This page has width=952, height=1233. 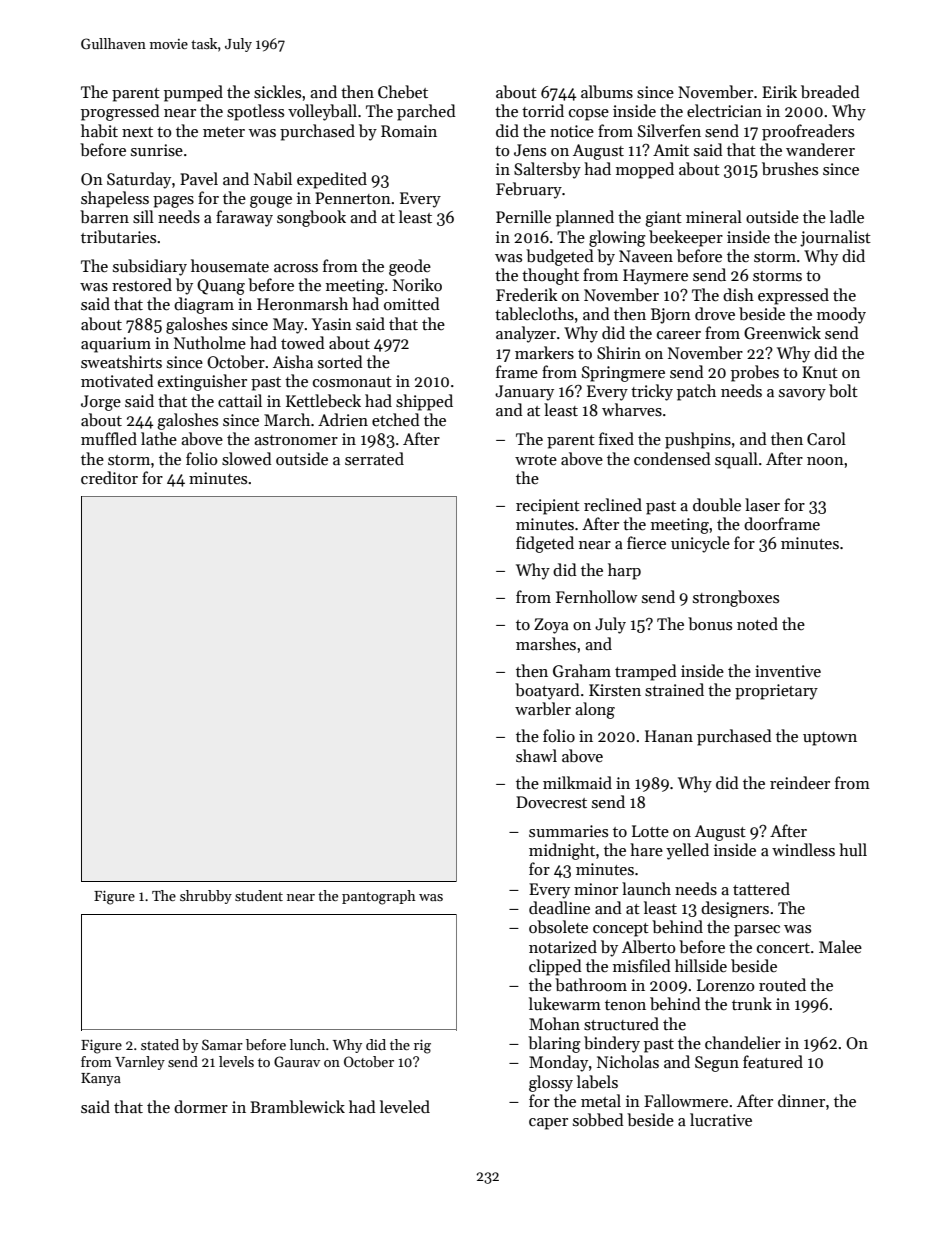 I want to click on shawl, so click(x=536, y=755).
